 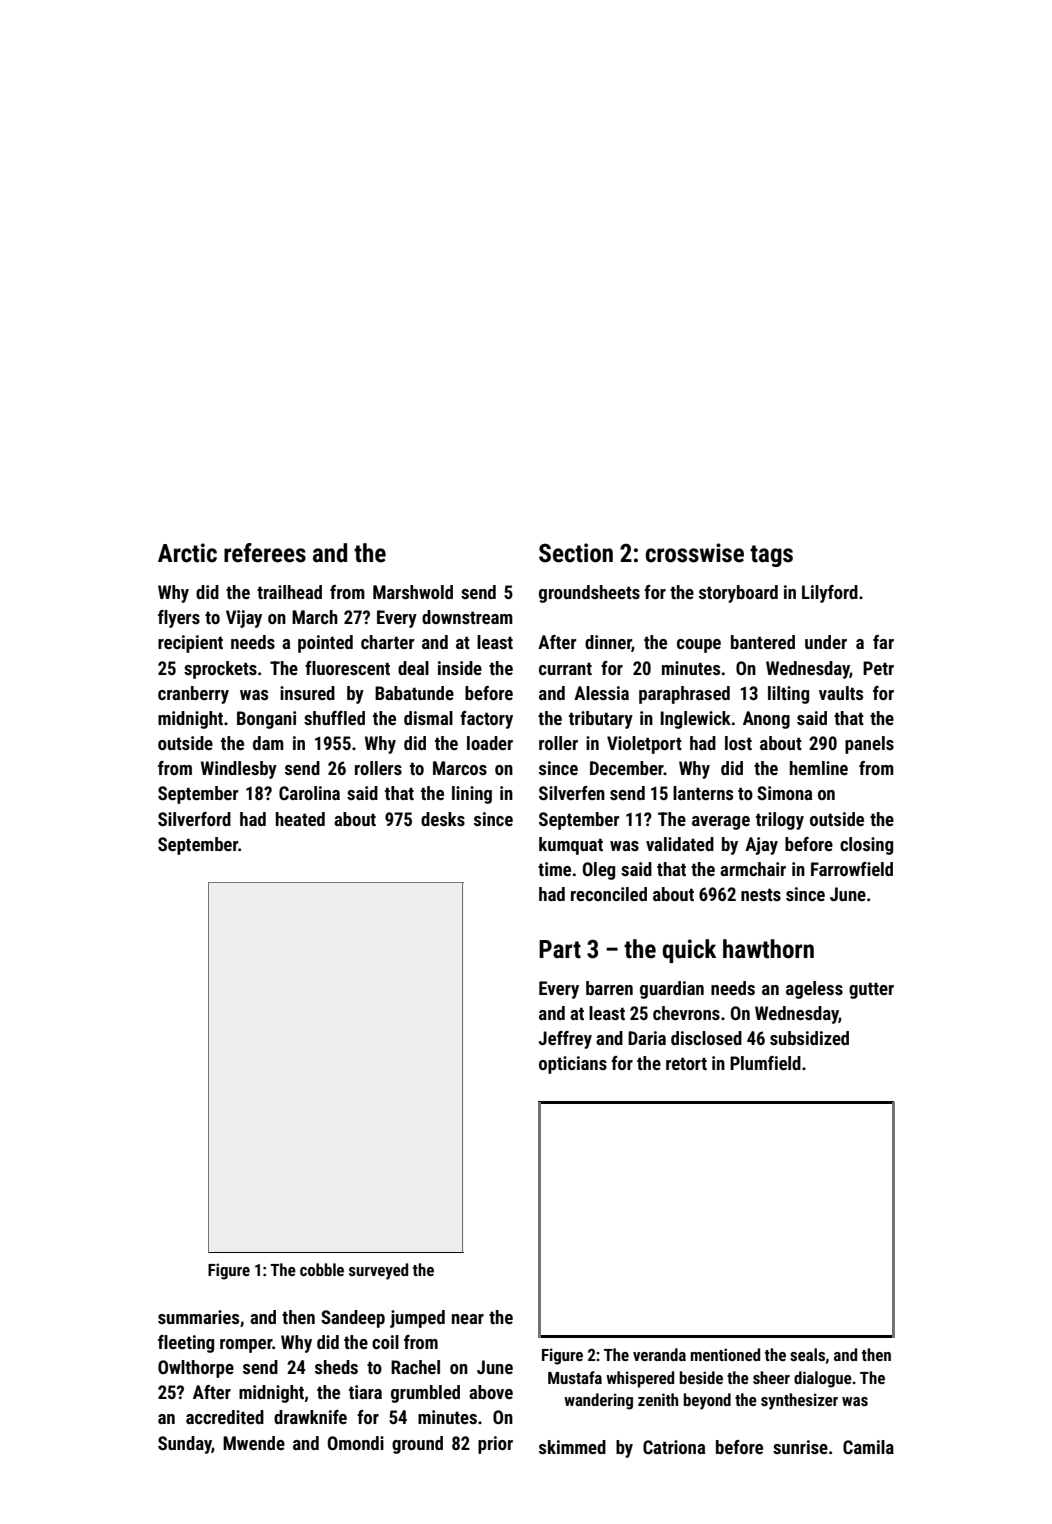 I want to click on Part, so click(x=560, y=949).
